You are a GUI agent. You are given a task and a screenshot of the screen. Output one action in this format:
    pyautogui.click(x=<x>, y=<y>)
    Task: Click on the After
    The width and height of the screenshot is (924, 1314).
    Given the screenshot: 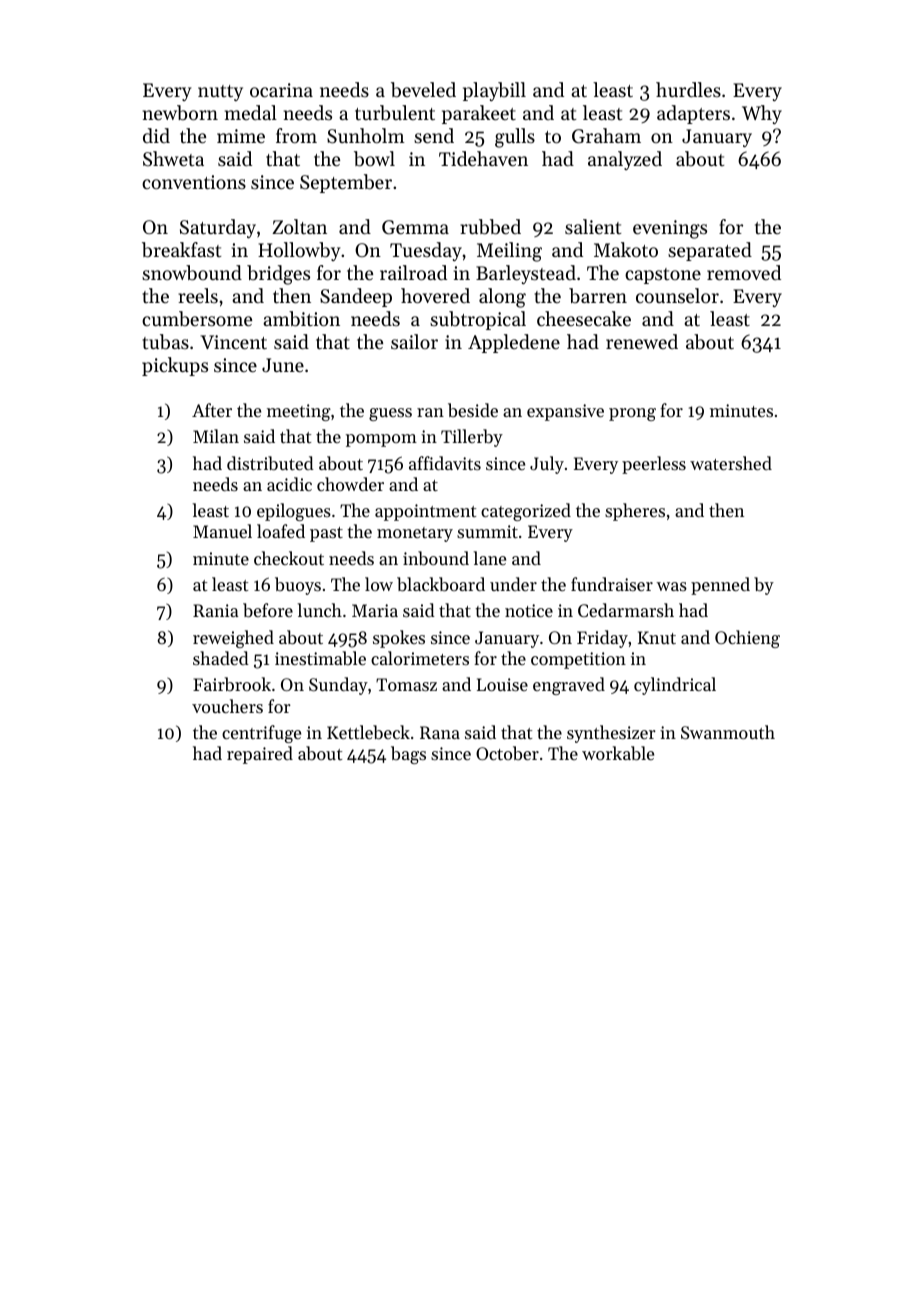 What is the action you would take?
    pyautogui.click(x=212, y=410)
